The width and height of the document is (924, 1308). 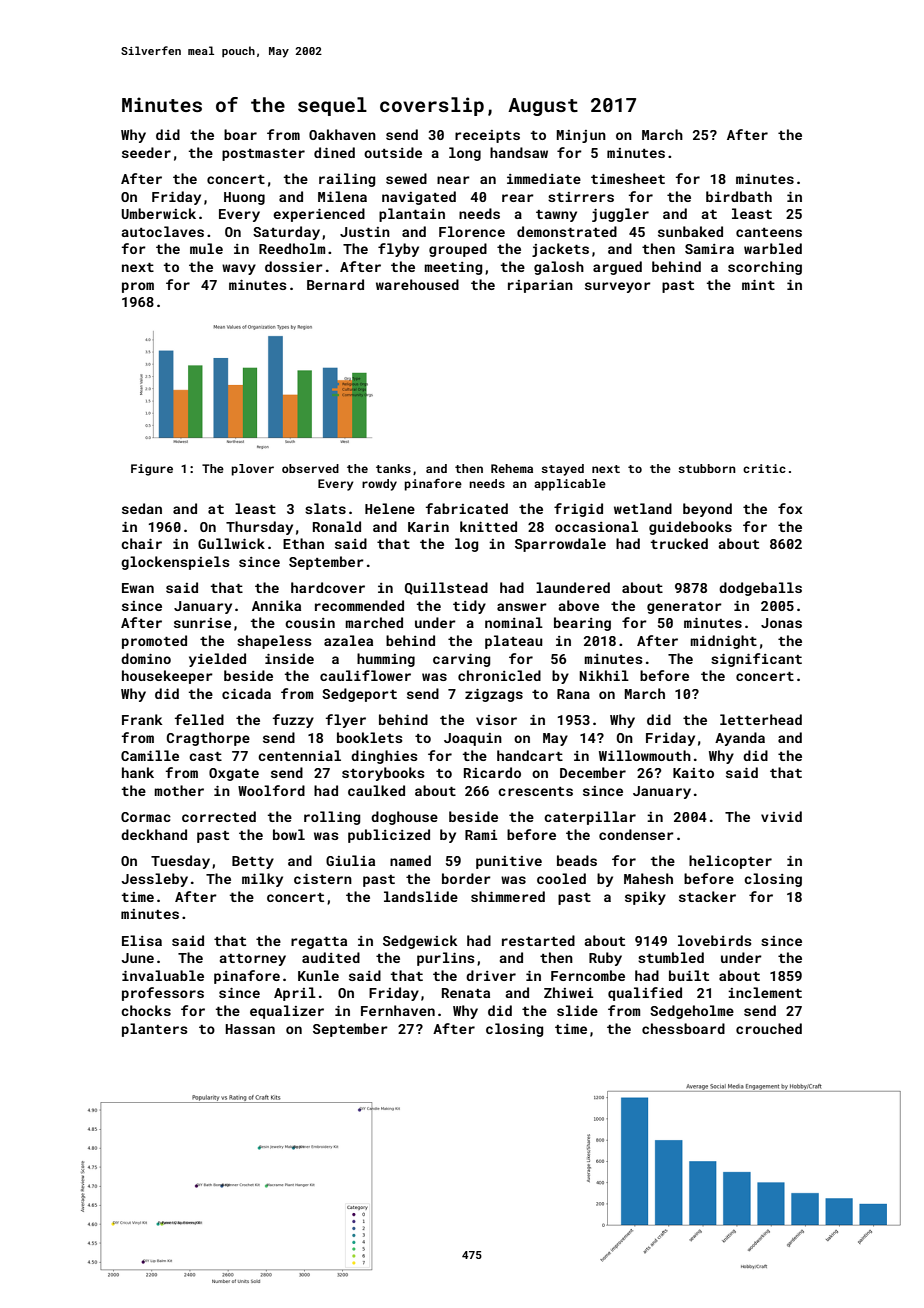 I want to click on doghouse, so click(x=404, y=818).
